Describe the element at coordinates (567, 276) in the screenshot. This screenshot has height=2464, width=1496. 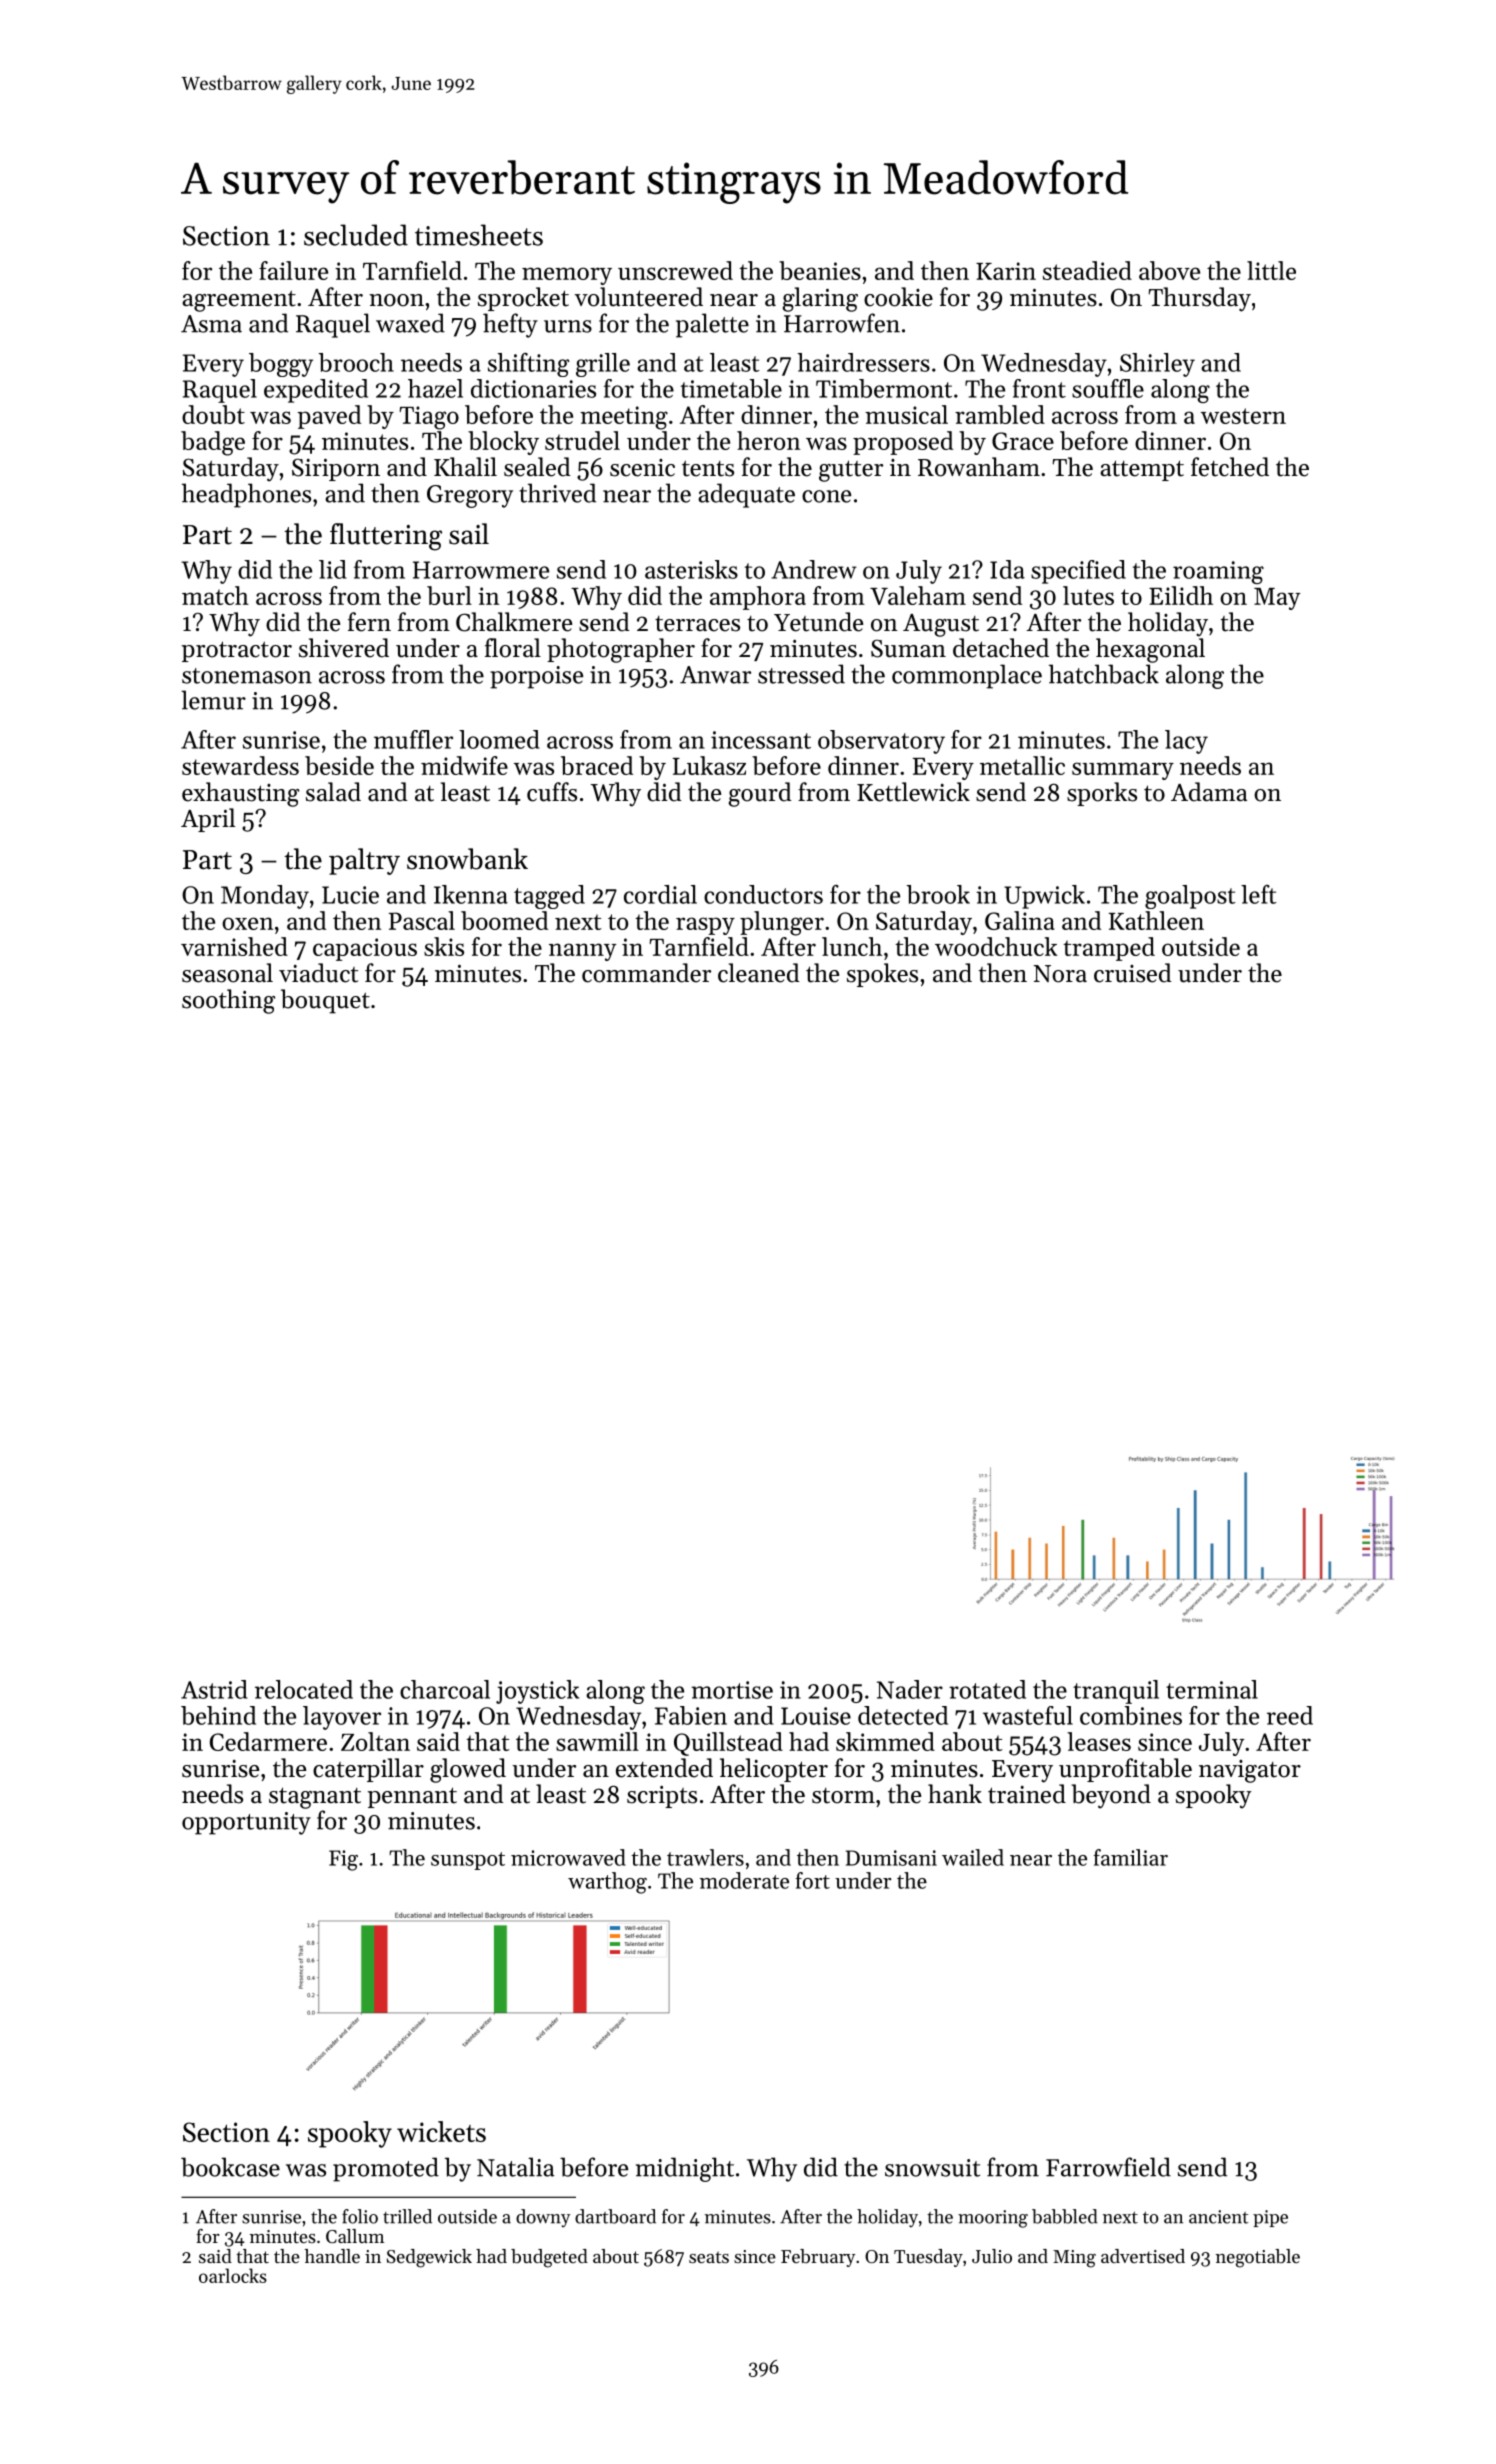
I see `memory` at that location.
